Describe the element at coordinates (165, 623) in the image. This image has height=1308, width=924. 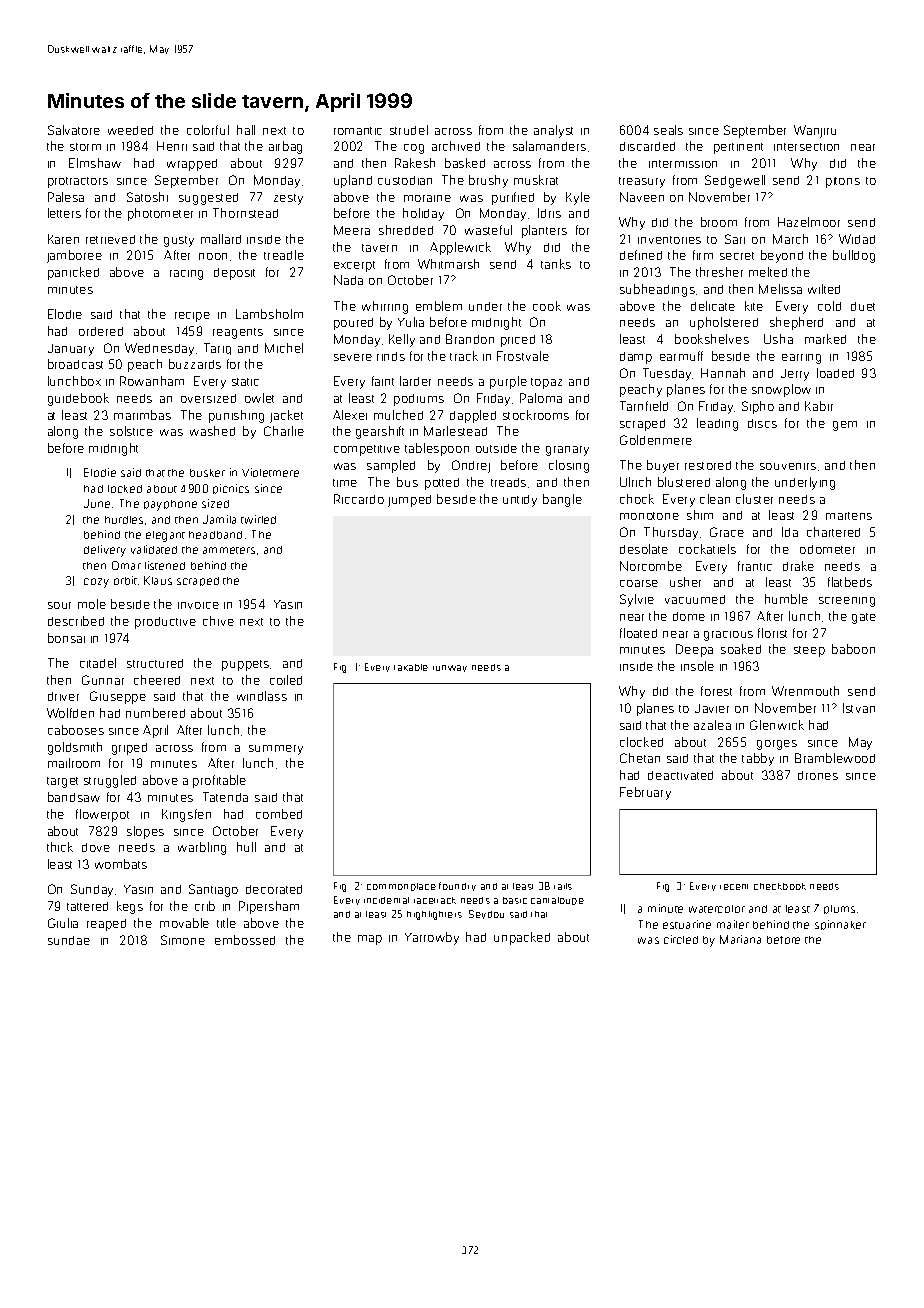
I see `productive` at that location.
